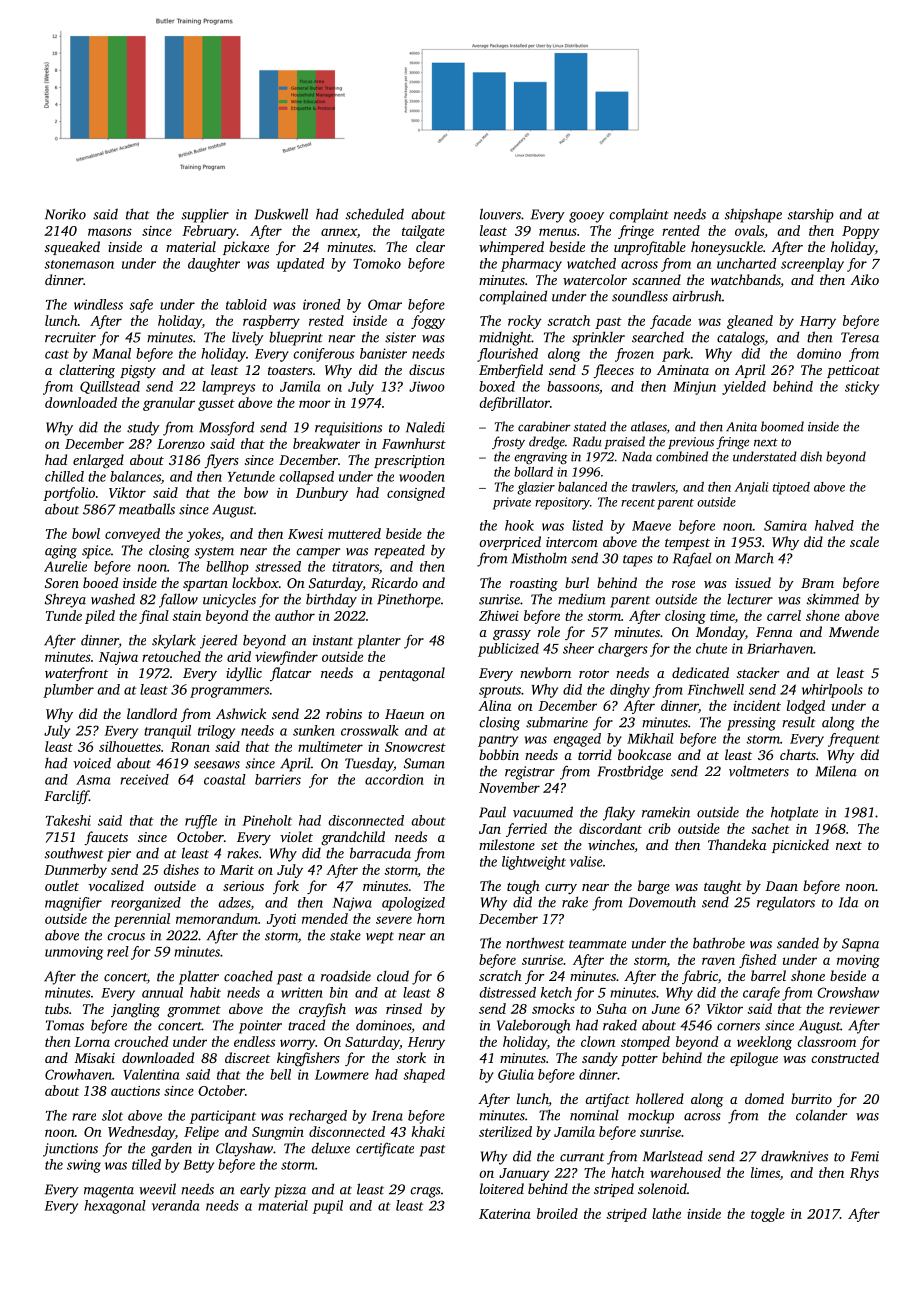  I want to click on engaged, so click(577, 740).
